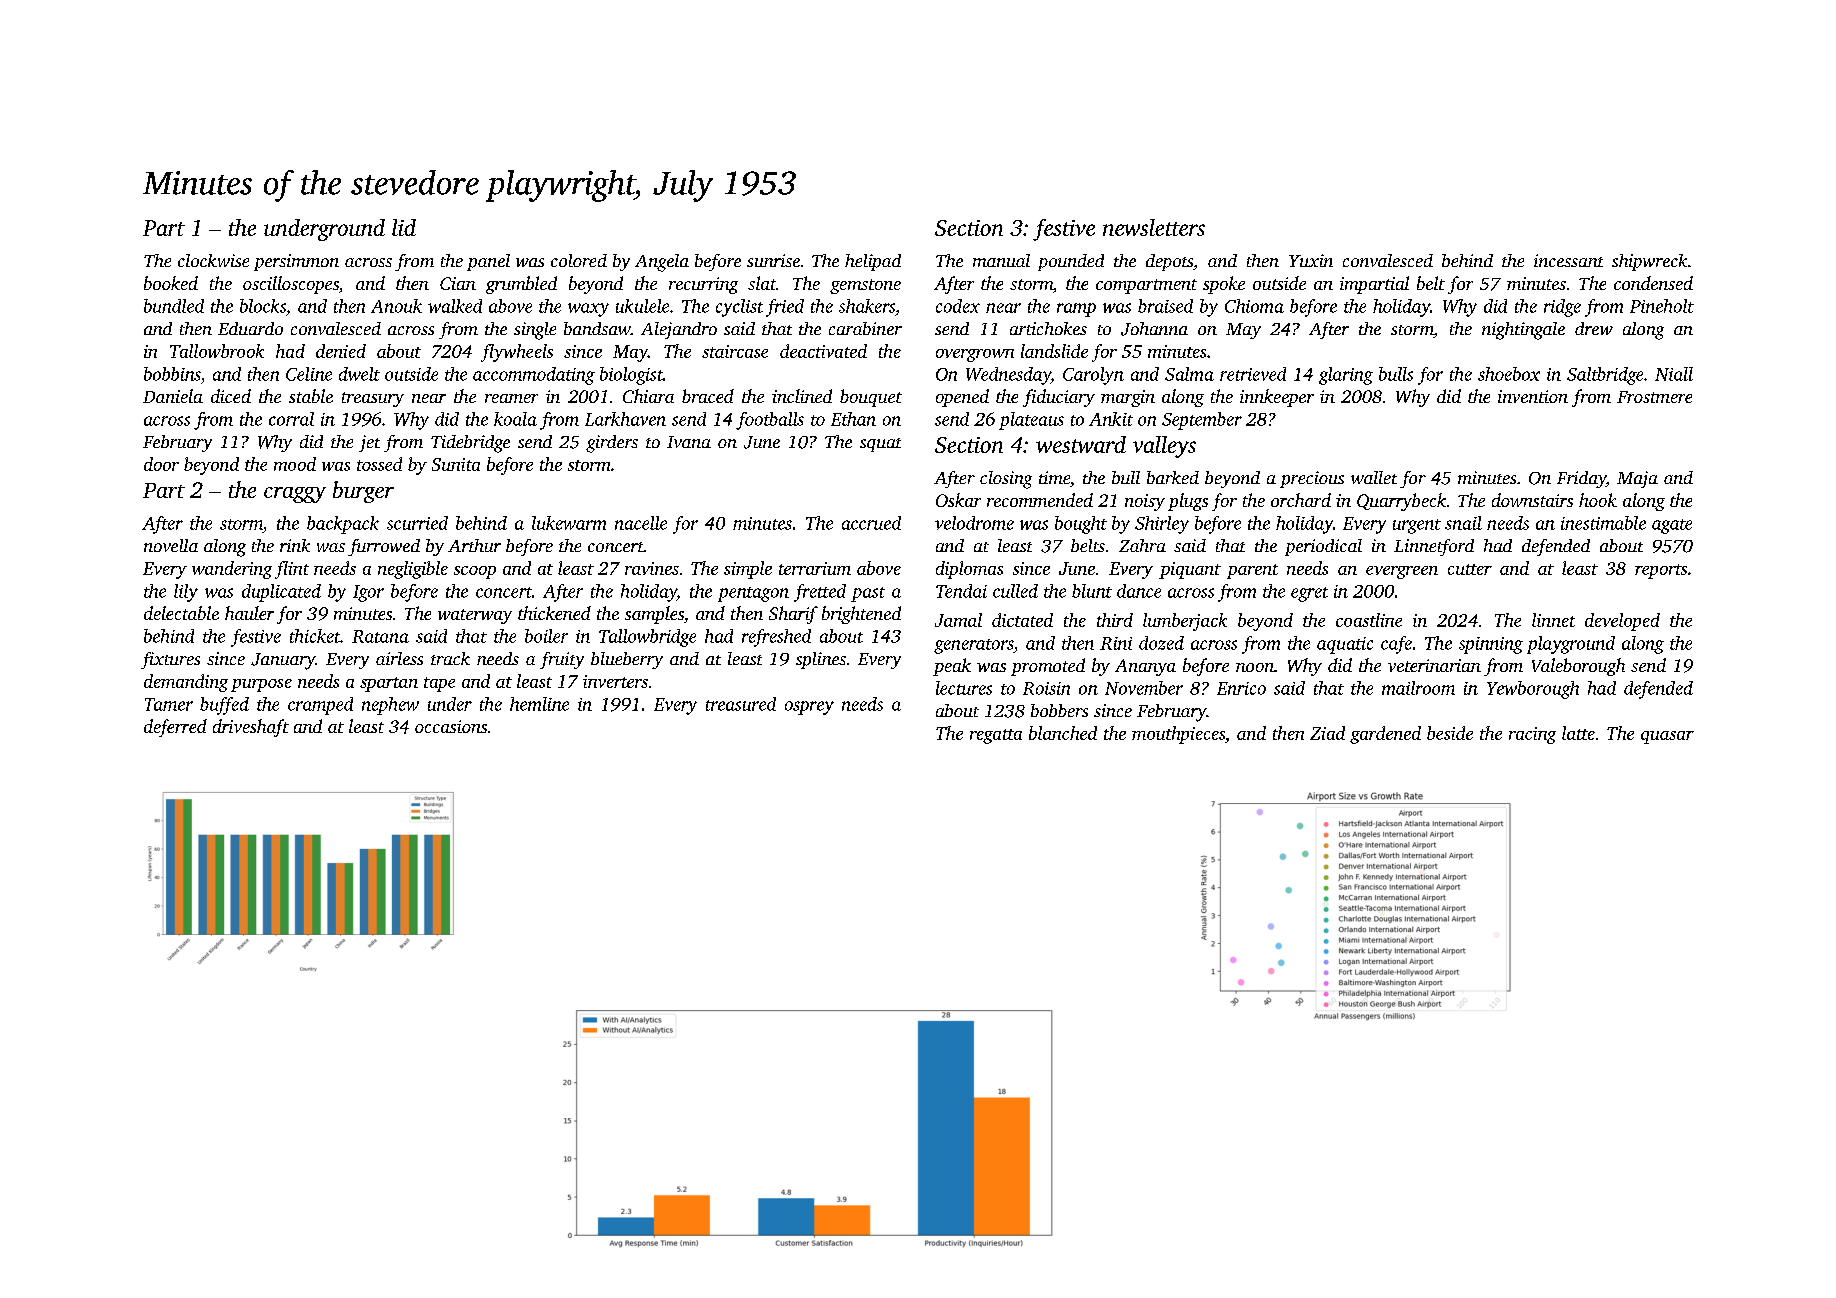 The image size is (1836, 1298). Describe the element at coordinates (579, 260) in the image. I see `colored` at that location.
